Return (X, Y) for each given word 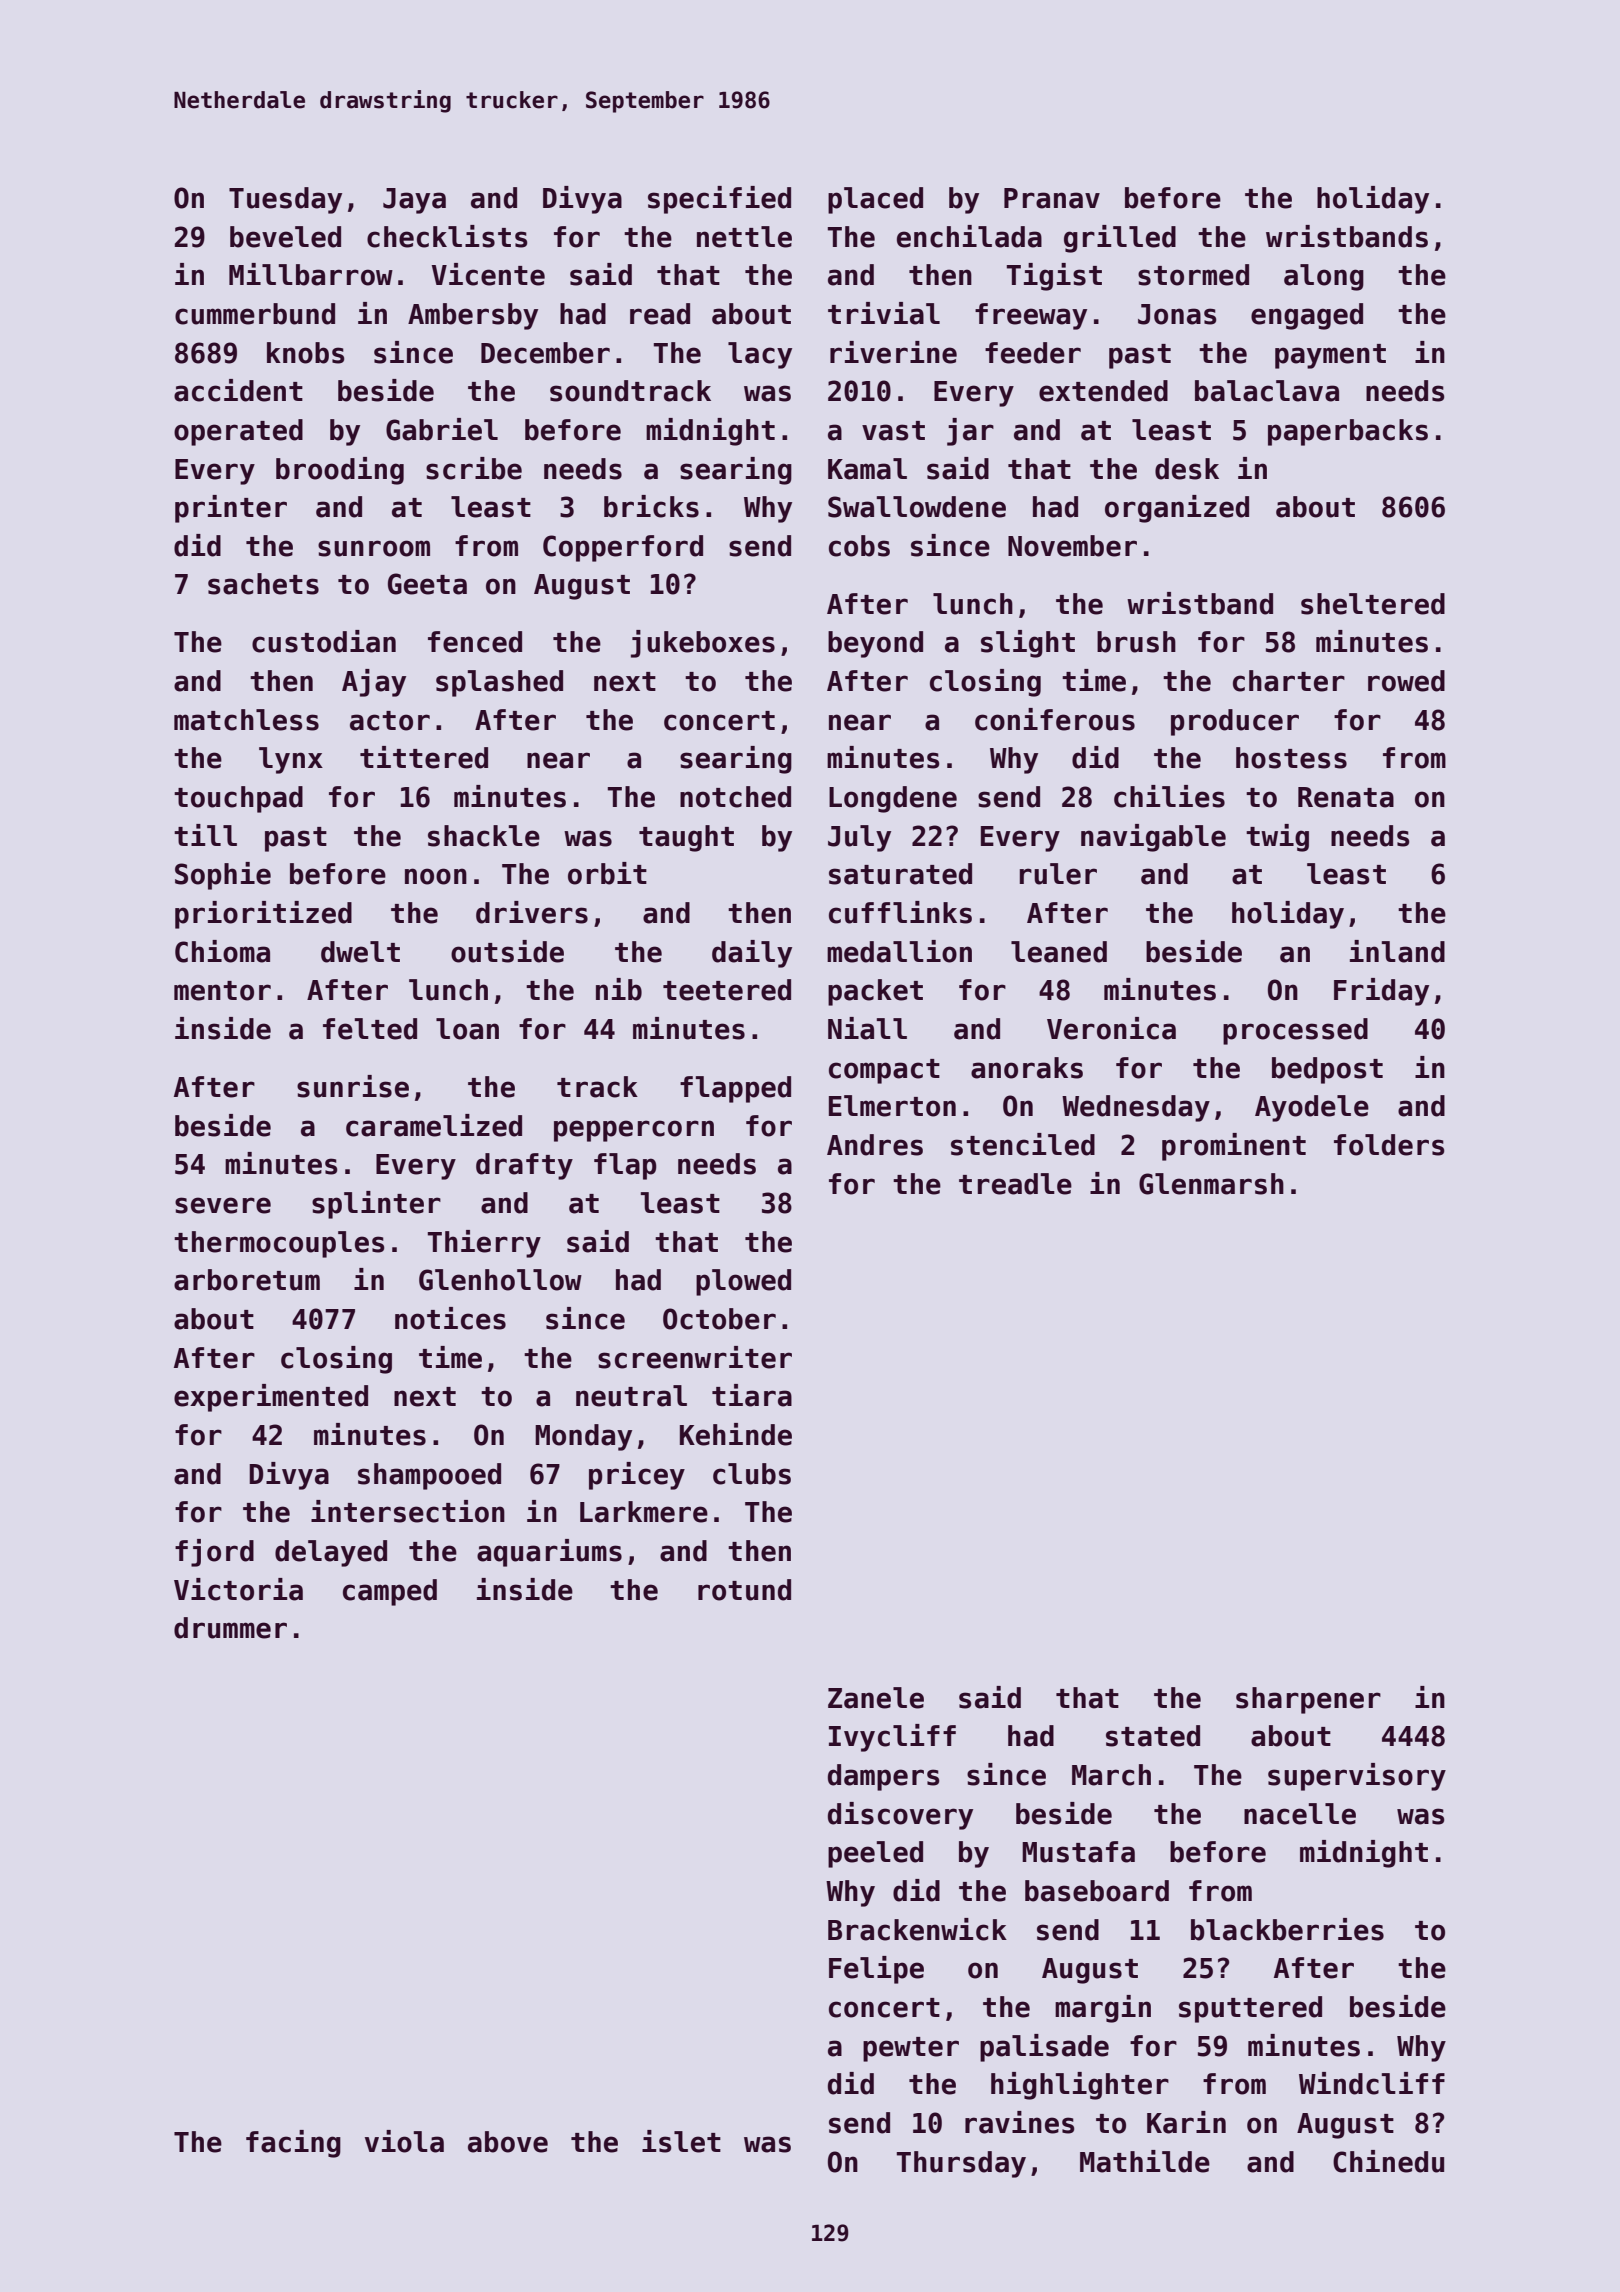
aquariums (549, 1553)
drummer (230, 1628)
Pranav (1052, 198)
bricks (651, 506)
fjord (214, 1553)
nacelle (1300, 1814)
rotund (744, 1590)
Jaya (414, 201)
